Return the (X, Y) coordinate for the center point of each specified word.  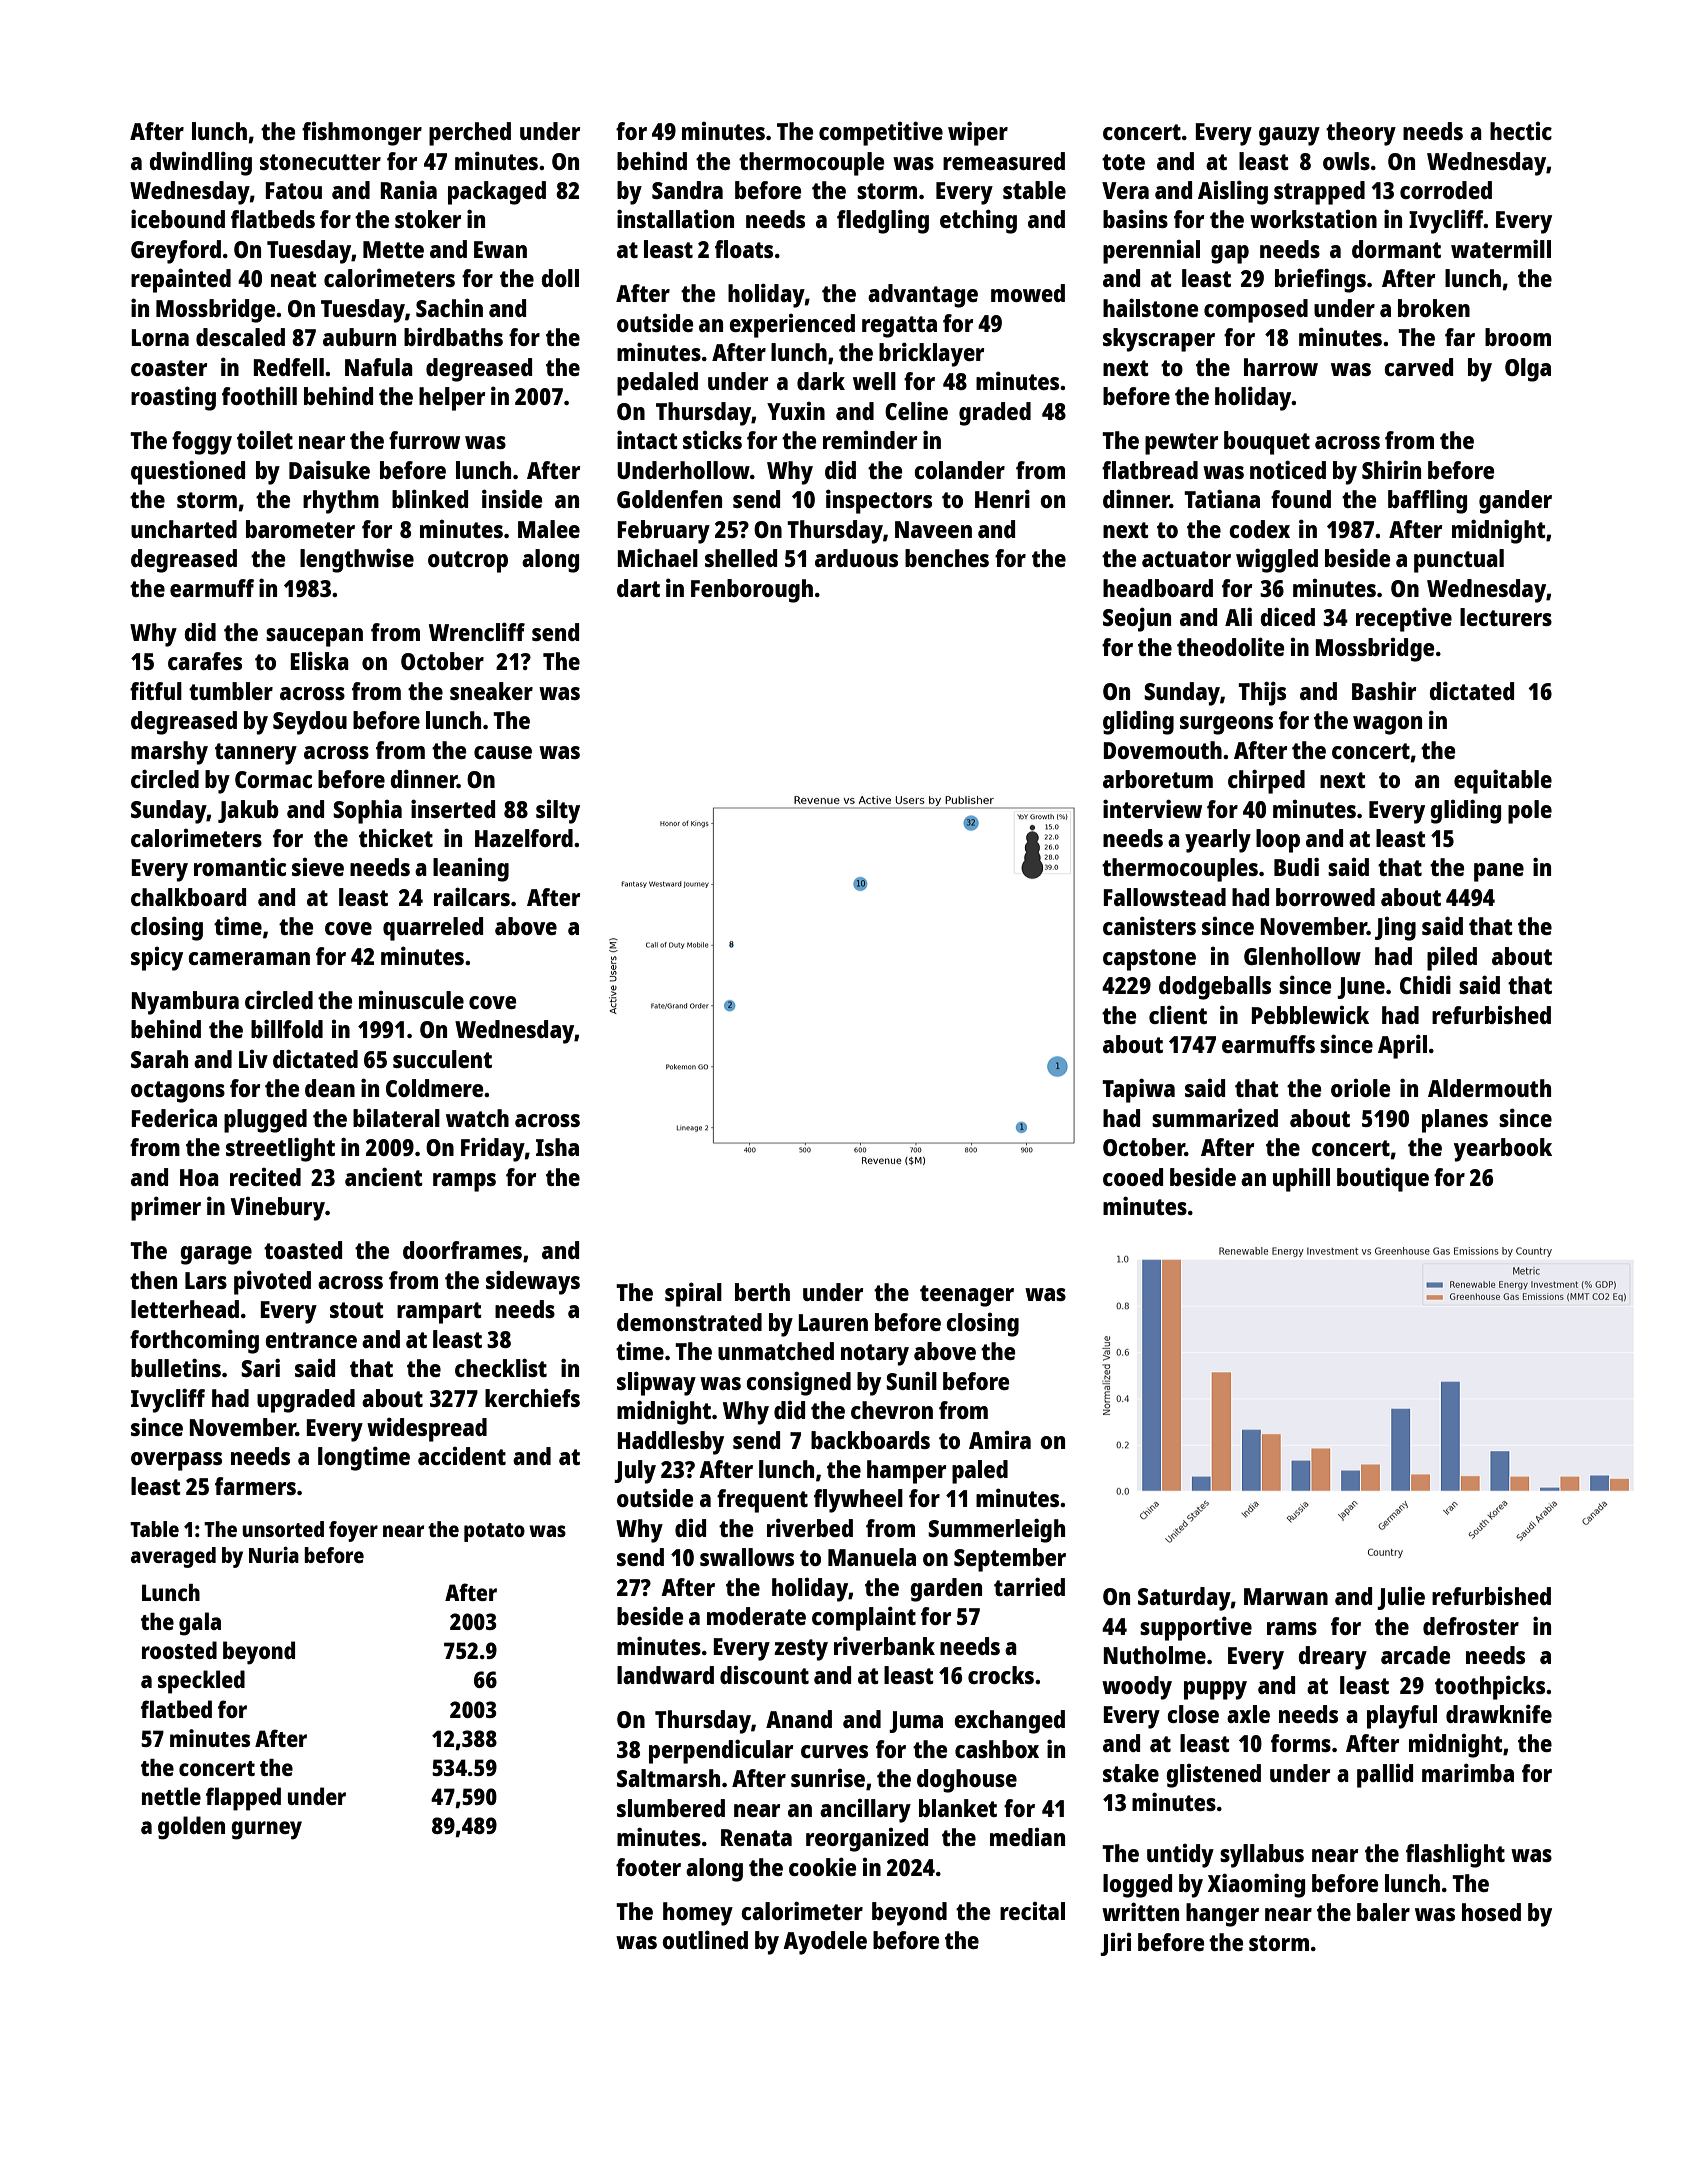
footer (648, 1867)
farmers (255, 1486)
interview (1152, 808)
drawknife (1499, 1713)
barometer (300, 529)
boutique (1383, 1179)
